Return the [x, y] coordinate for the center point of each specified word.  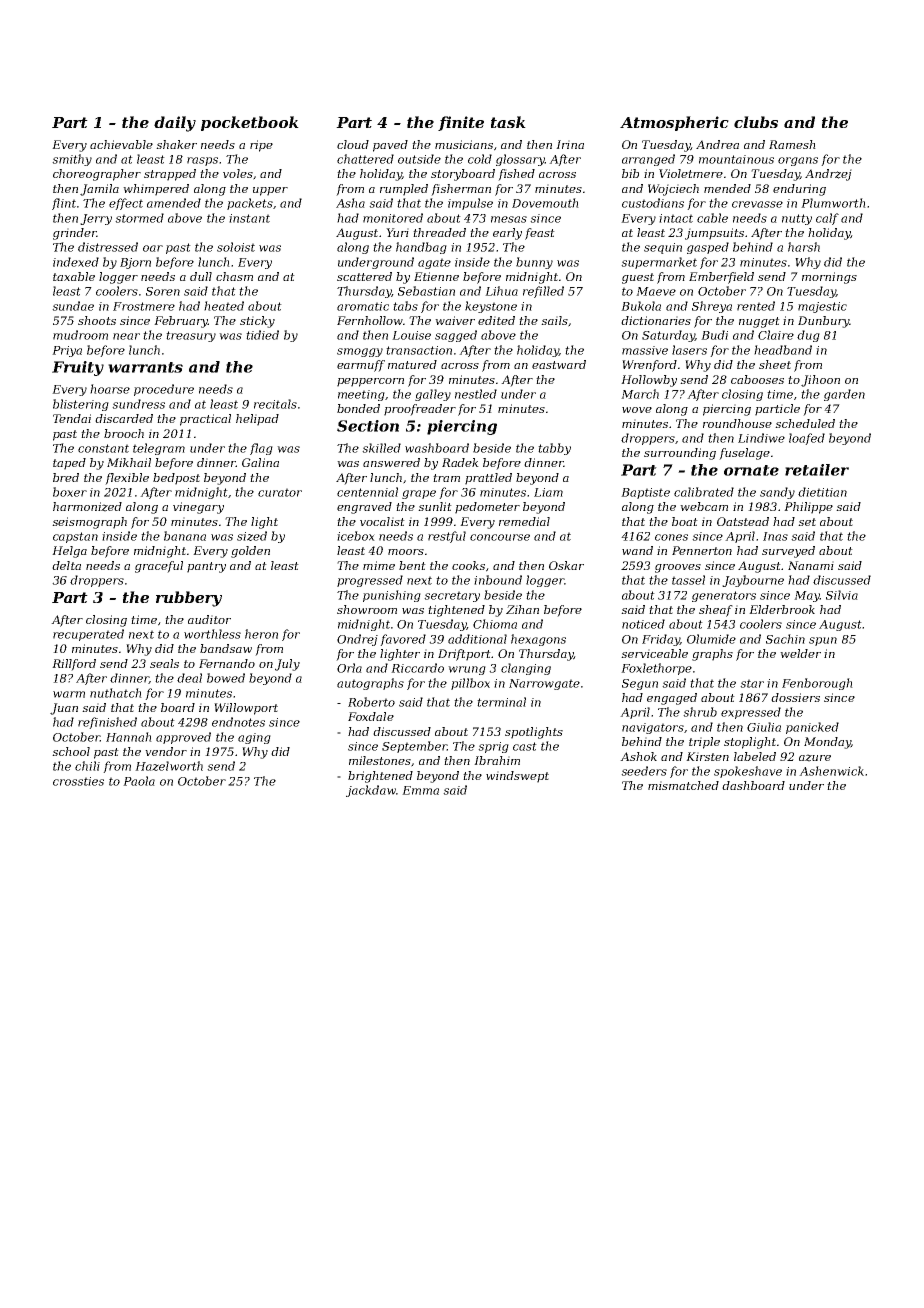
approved [183, 738]
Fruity [78, 368]
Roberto [371, 702]
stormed [139, 218]
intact [676, 218]
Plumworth [833, 203]
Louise [411, 335]
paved [390, 146]
